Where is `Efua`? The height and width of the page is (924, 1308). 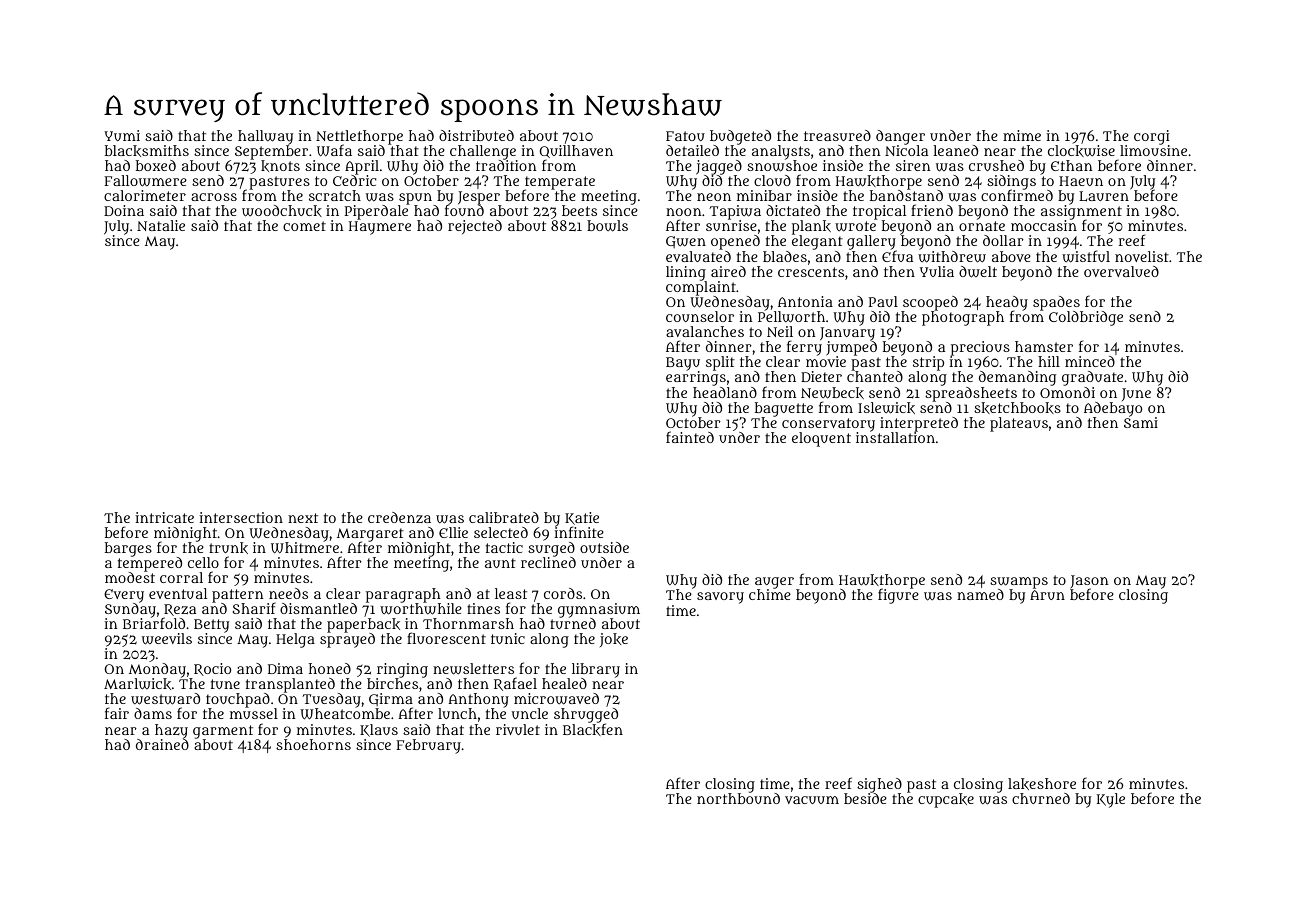 Efua is located at coordinates (897, 256).
